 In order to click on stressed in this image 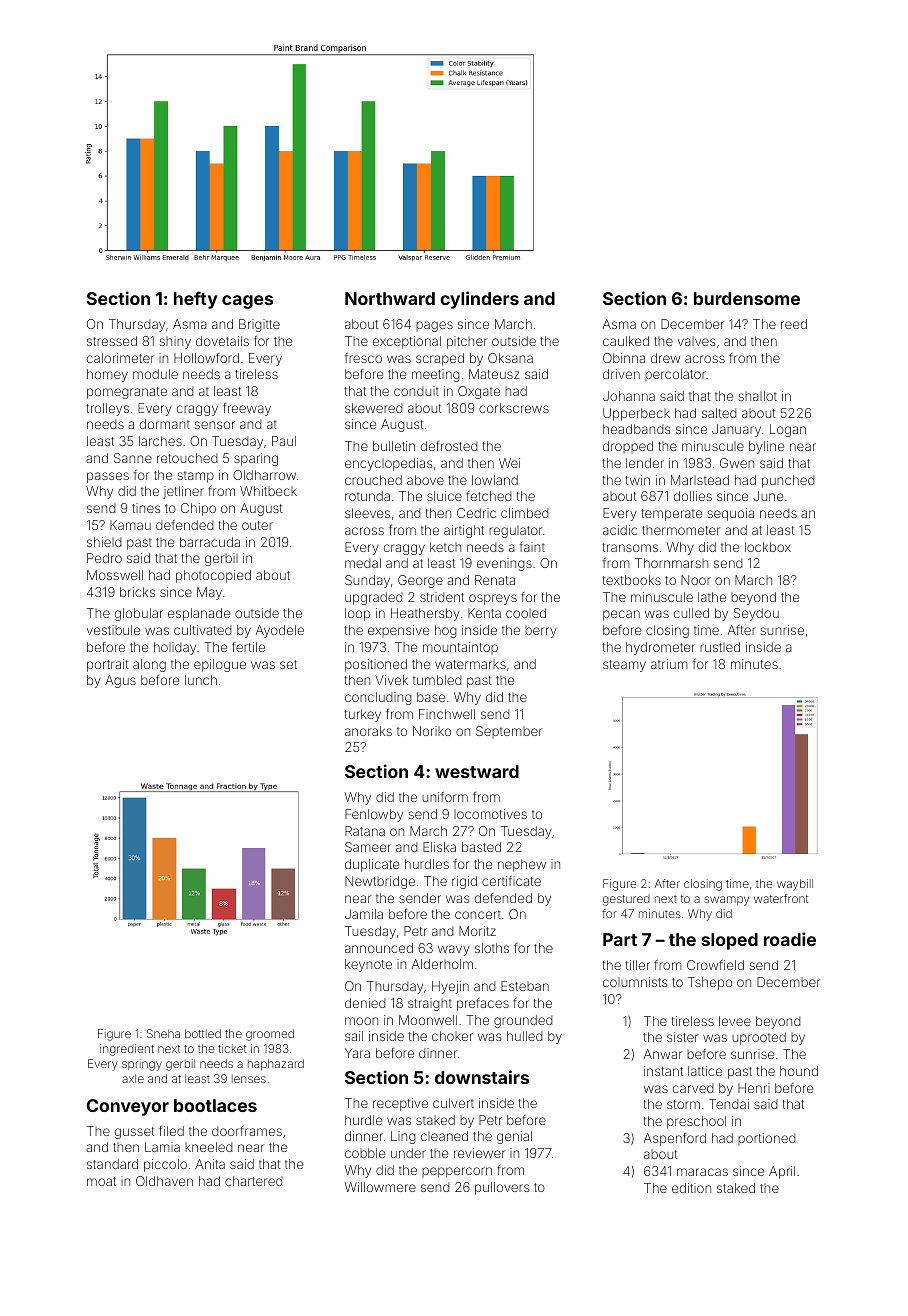, I will do `click(112, 341)`.
